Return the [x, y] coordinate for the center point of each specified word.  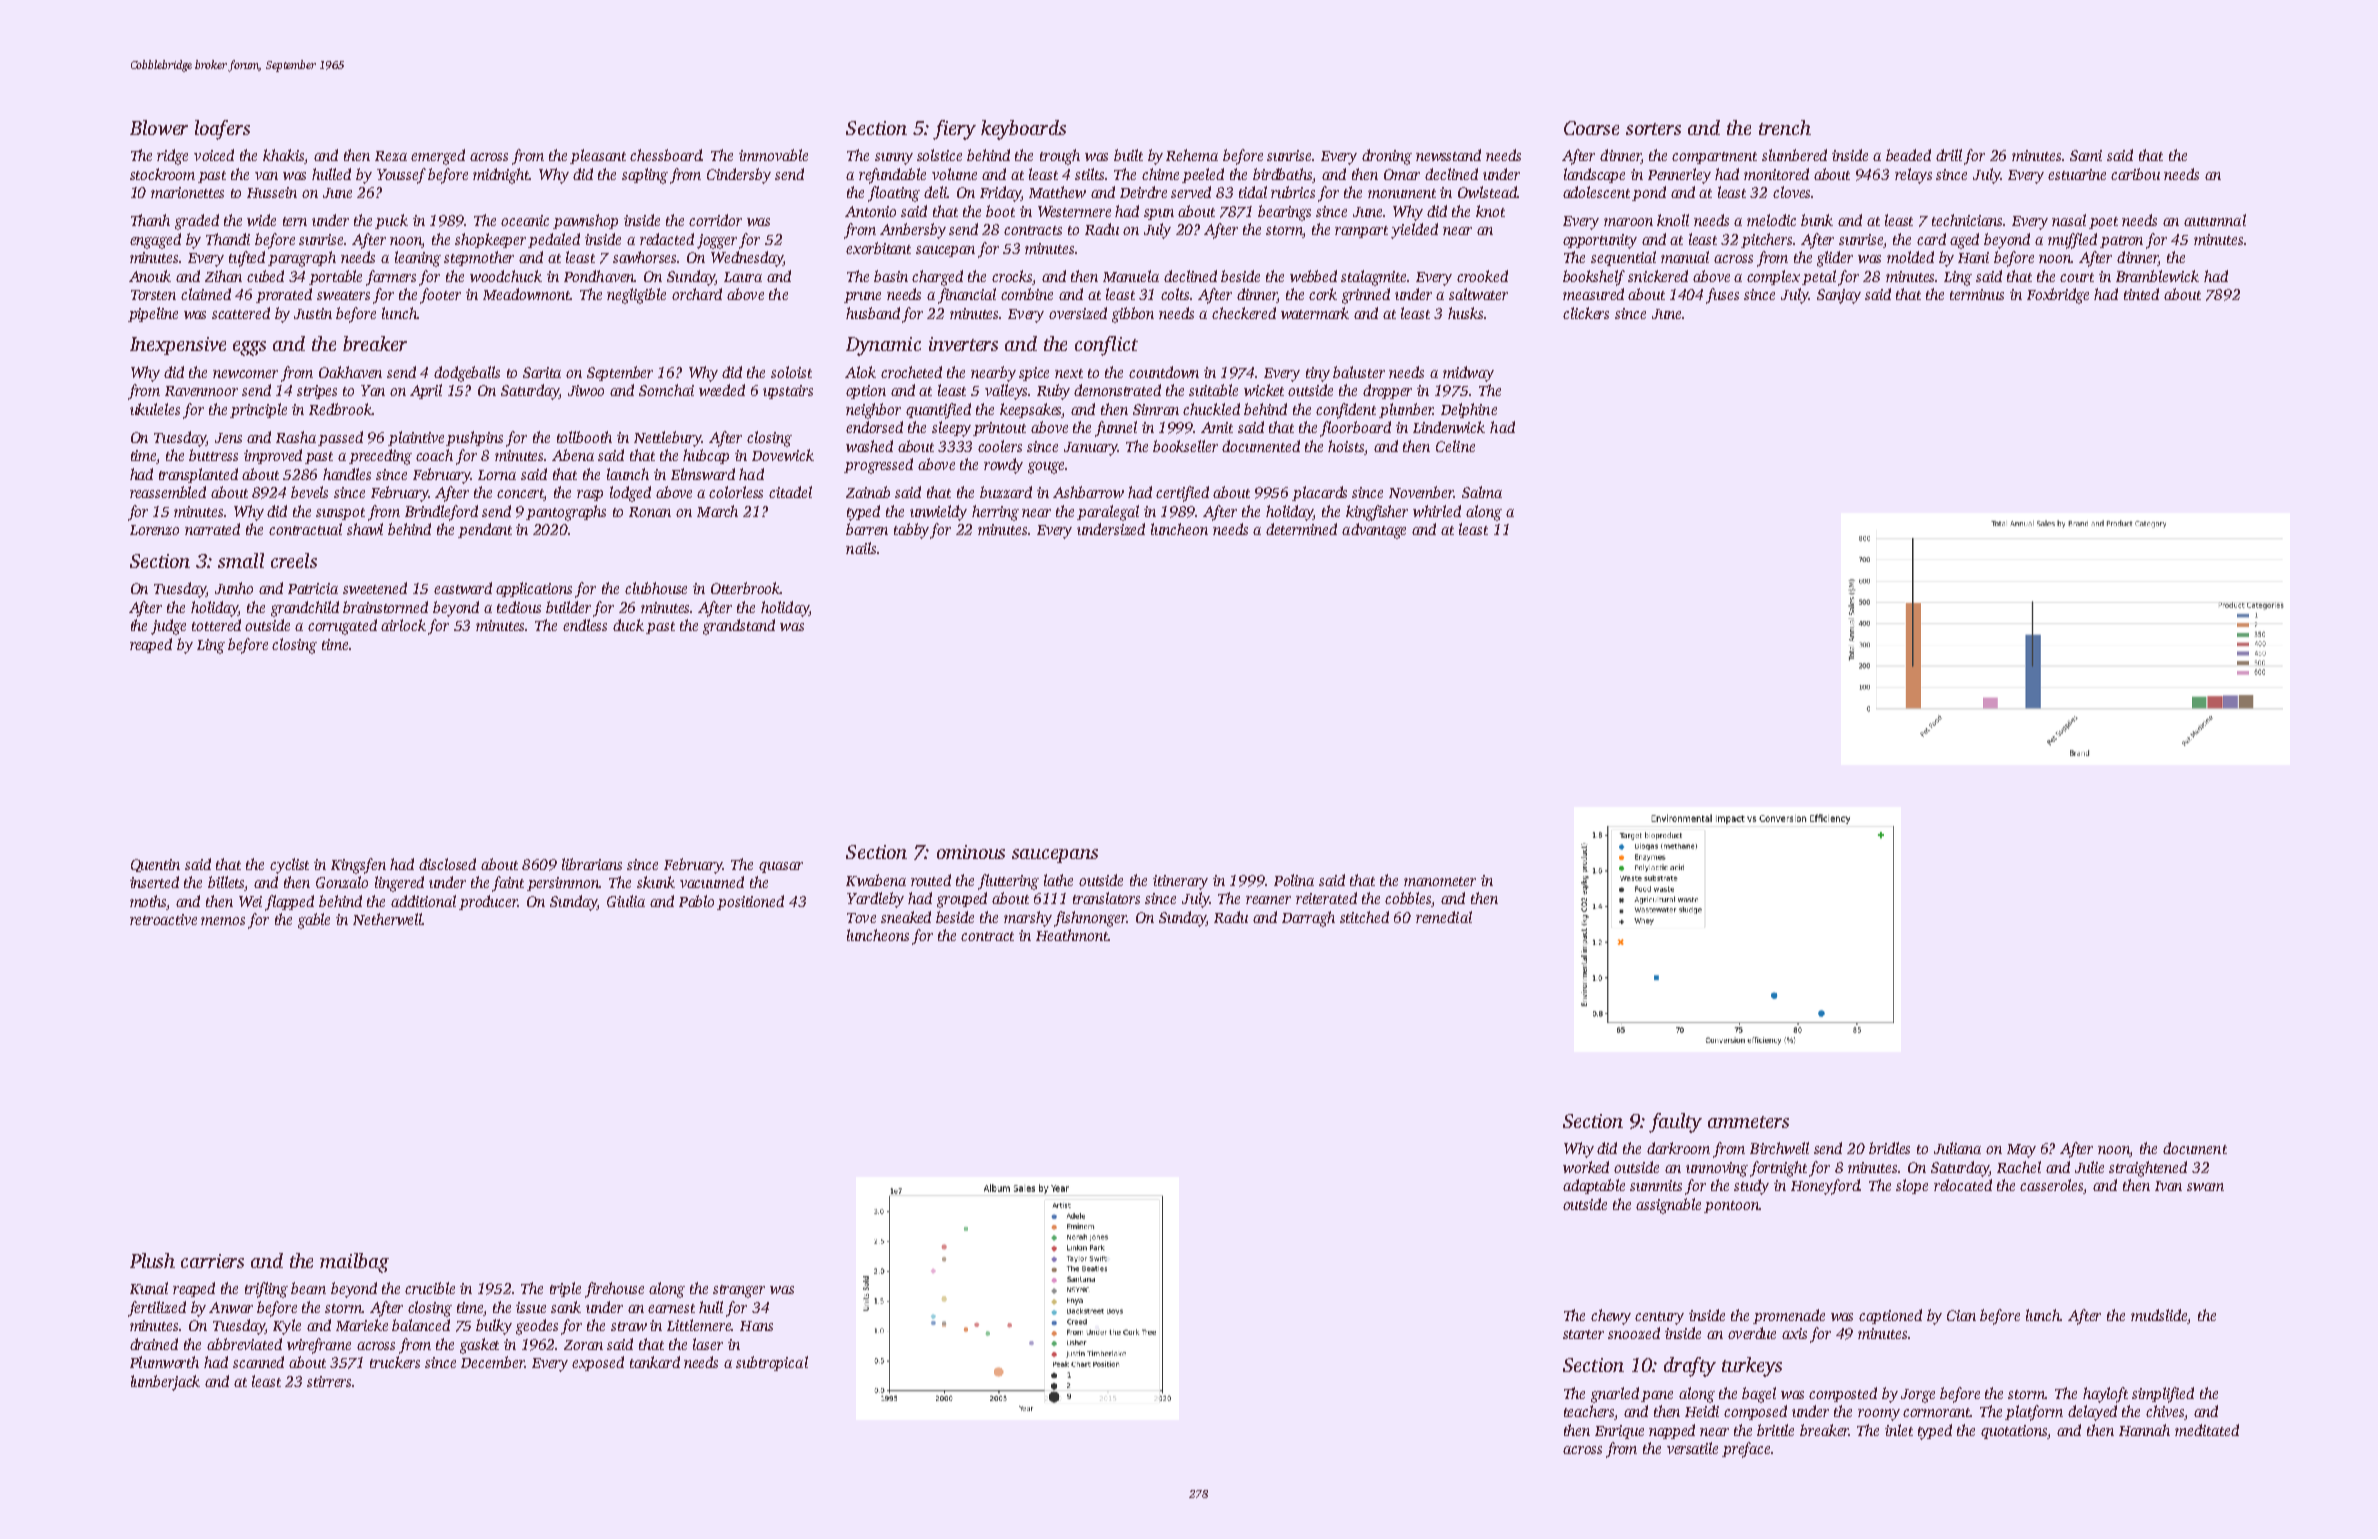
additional [423, 901]
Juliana [1957, 1148]
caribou [2135, 174]
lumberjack [165, 1383]
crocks [1012, 276]
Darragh [1308, 919]
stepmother [479, 258]
